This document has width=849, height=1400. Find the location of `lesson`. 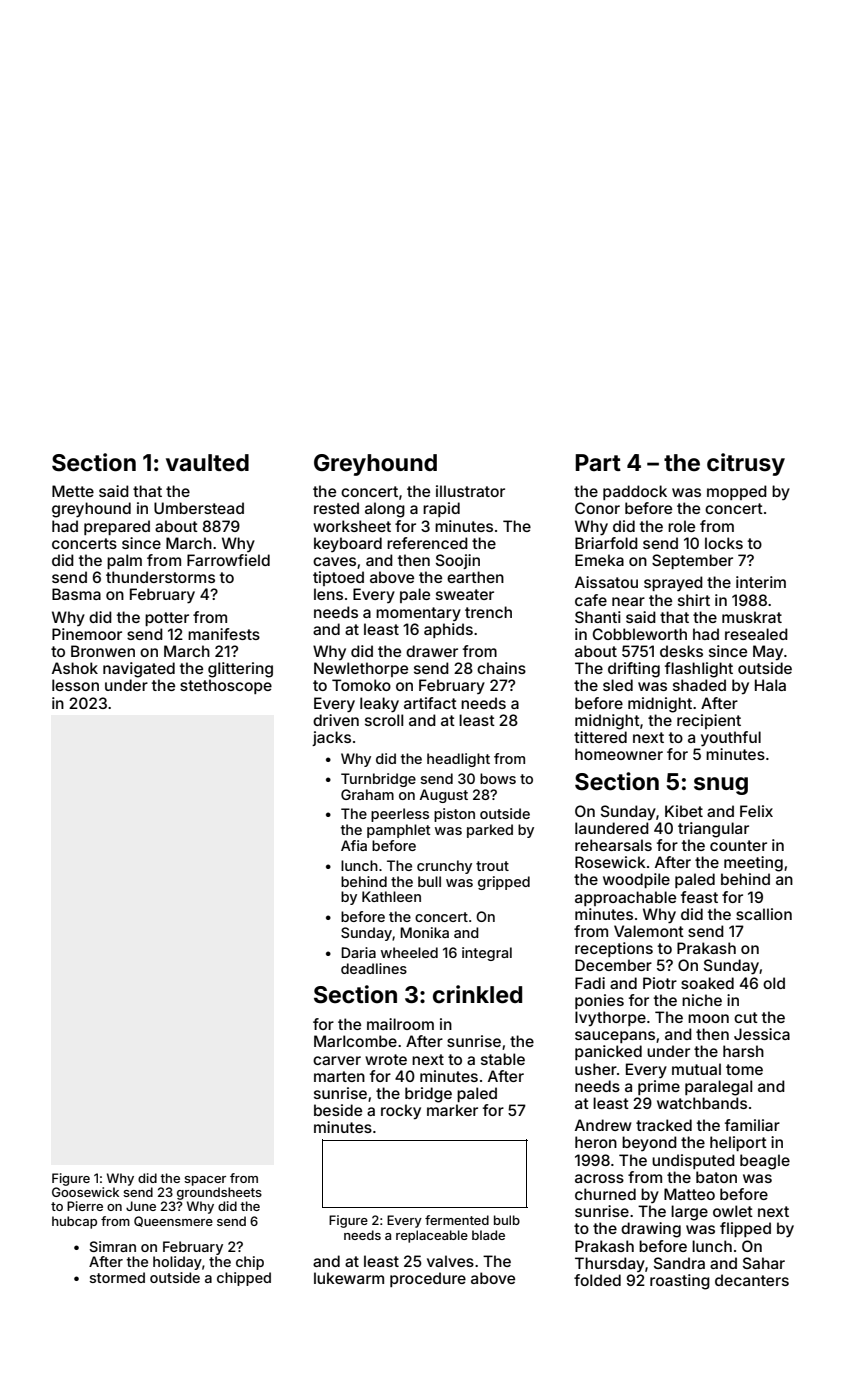

lesson is located at coordinates (75, 685).
